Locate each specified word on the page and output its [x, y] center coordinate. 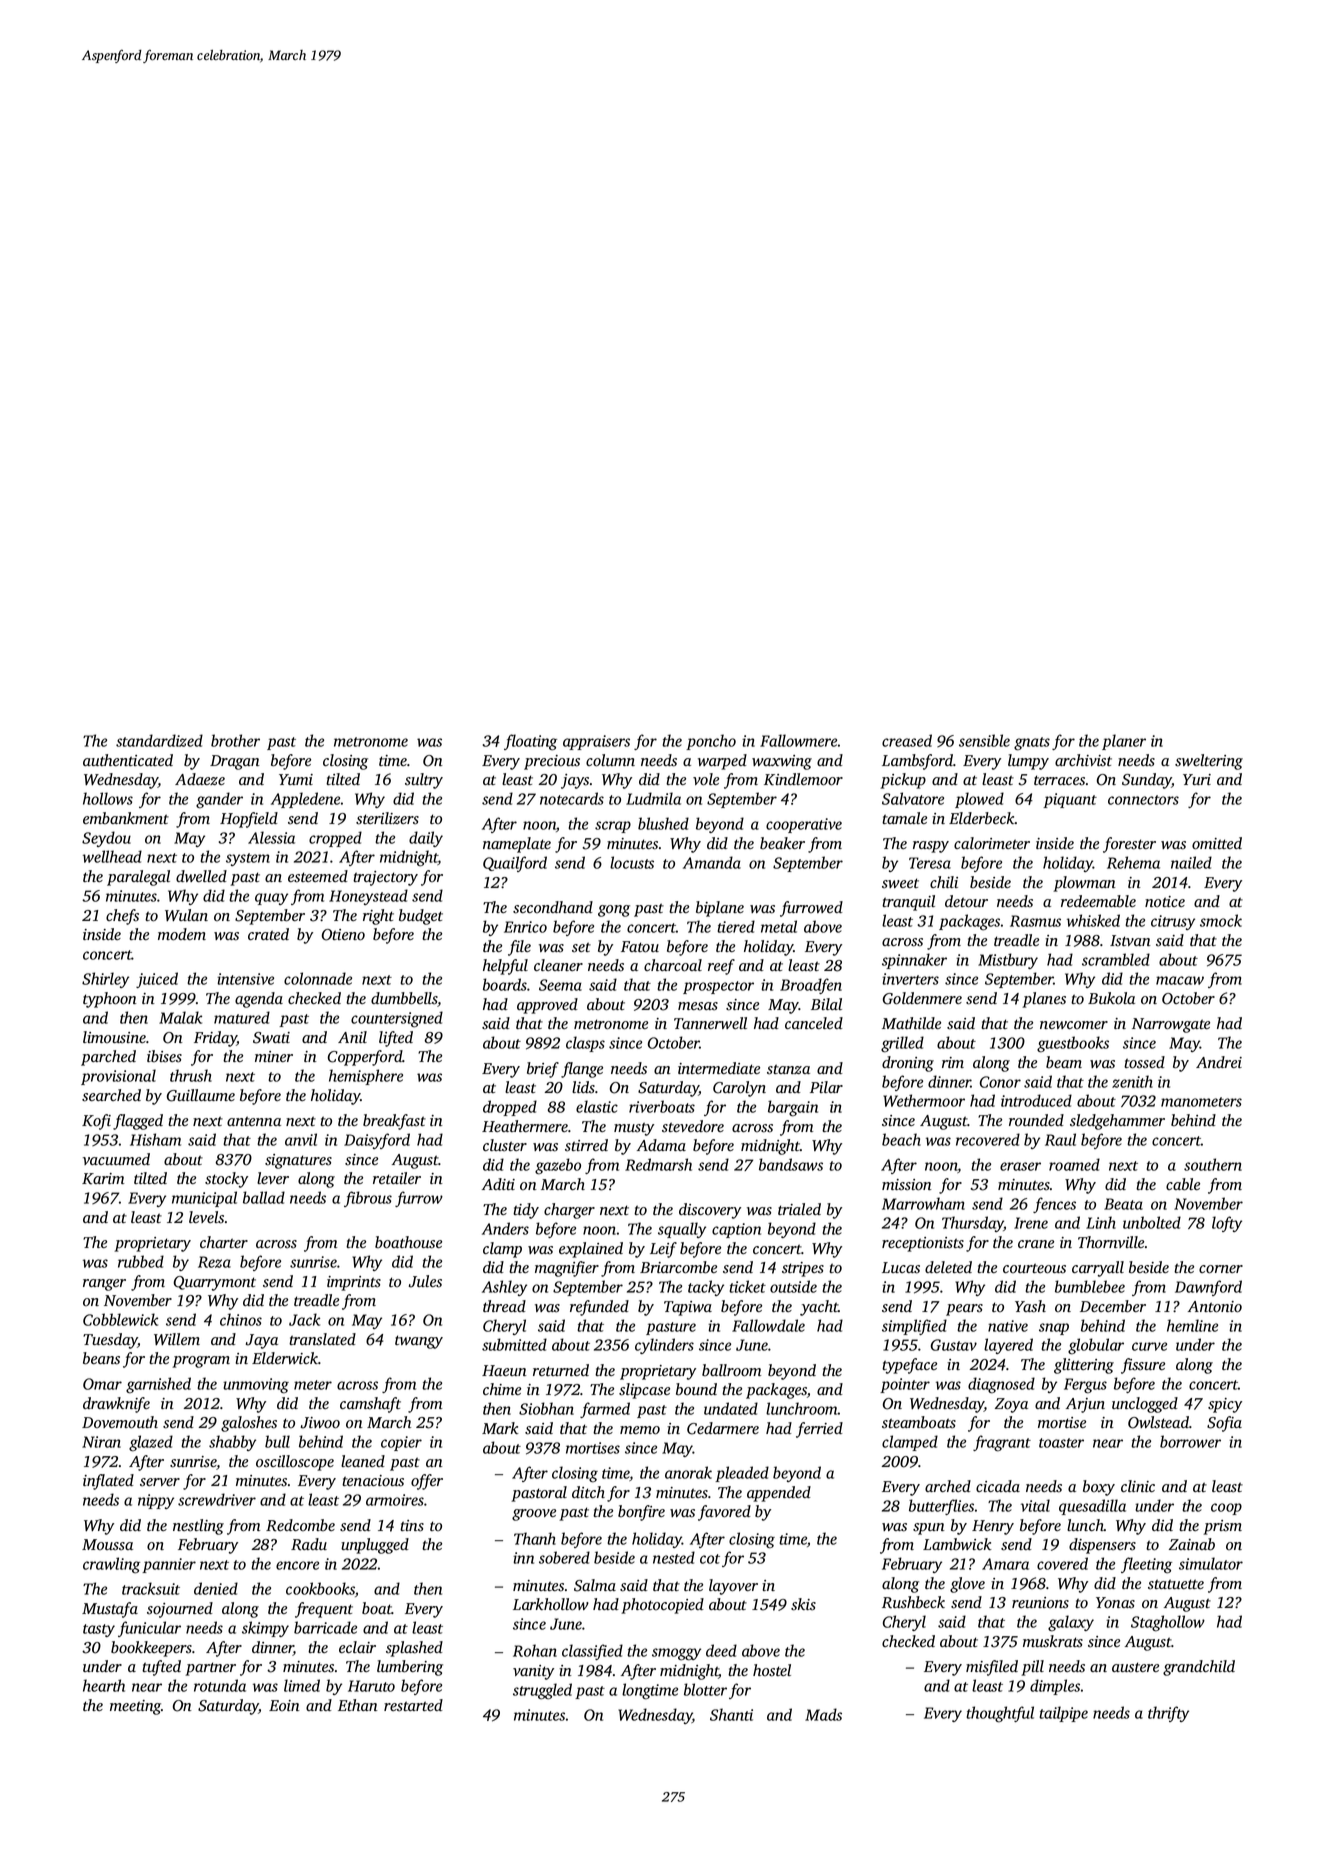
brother [235, 740]
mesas [698, 1006]
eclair [357, 1647]
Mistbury [1008, 961]
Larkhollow [551, 1604]
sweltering [1209, 762]
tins [412, 1526]
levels [206, 1217]
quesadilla [1092, 1507]
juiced [157, 980]
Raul [1060, 1139]
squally [682, 1230]
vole [706, 779]
